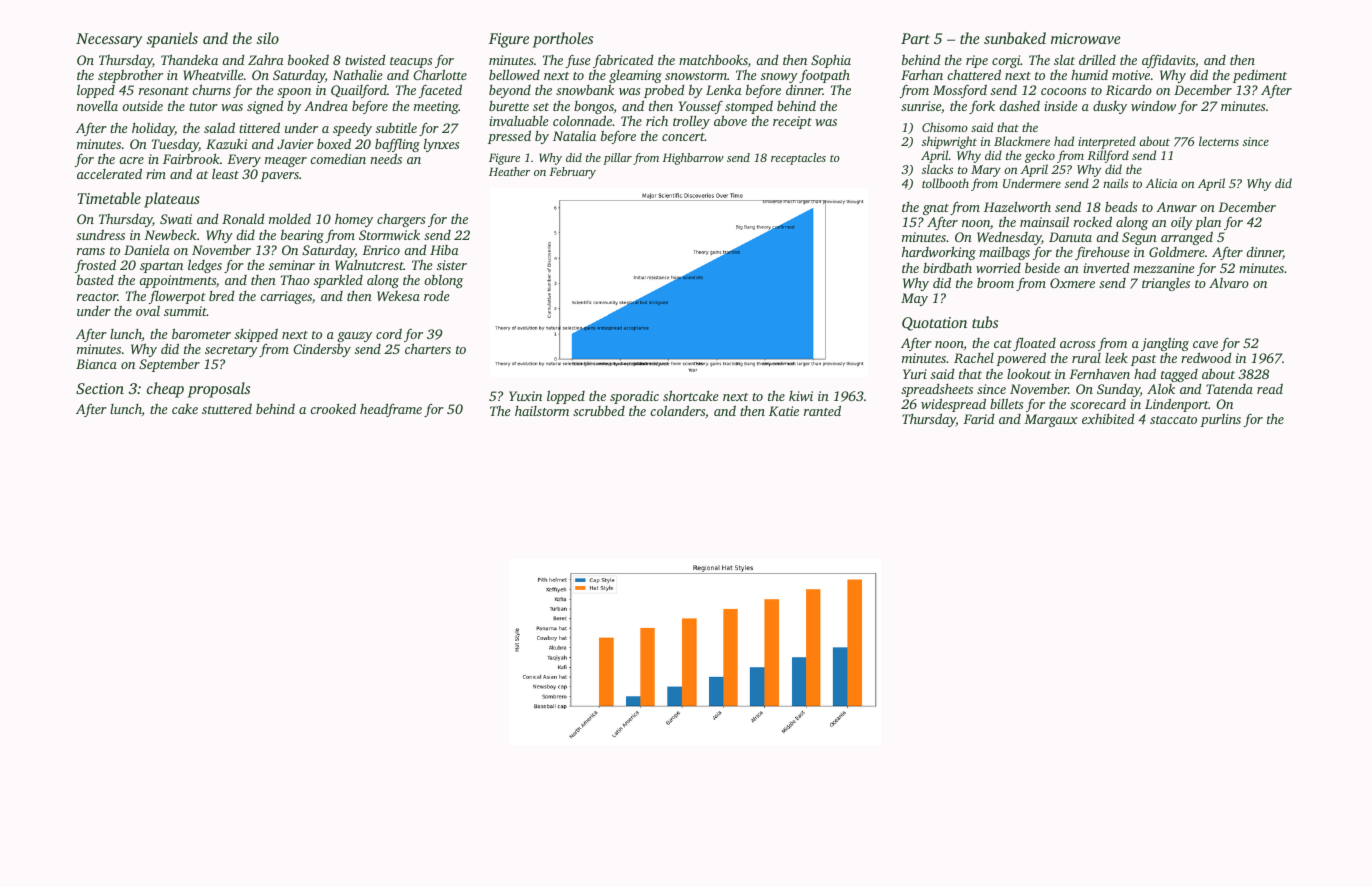  Describe the element at coordinates (96, 364) in the image. I see `Bianca` at that location.
